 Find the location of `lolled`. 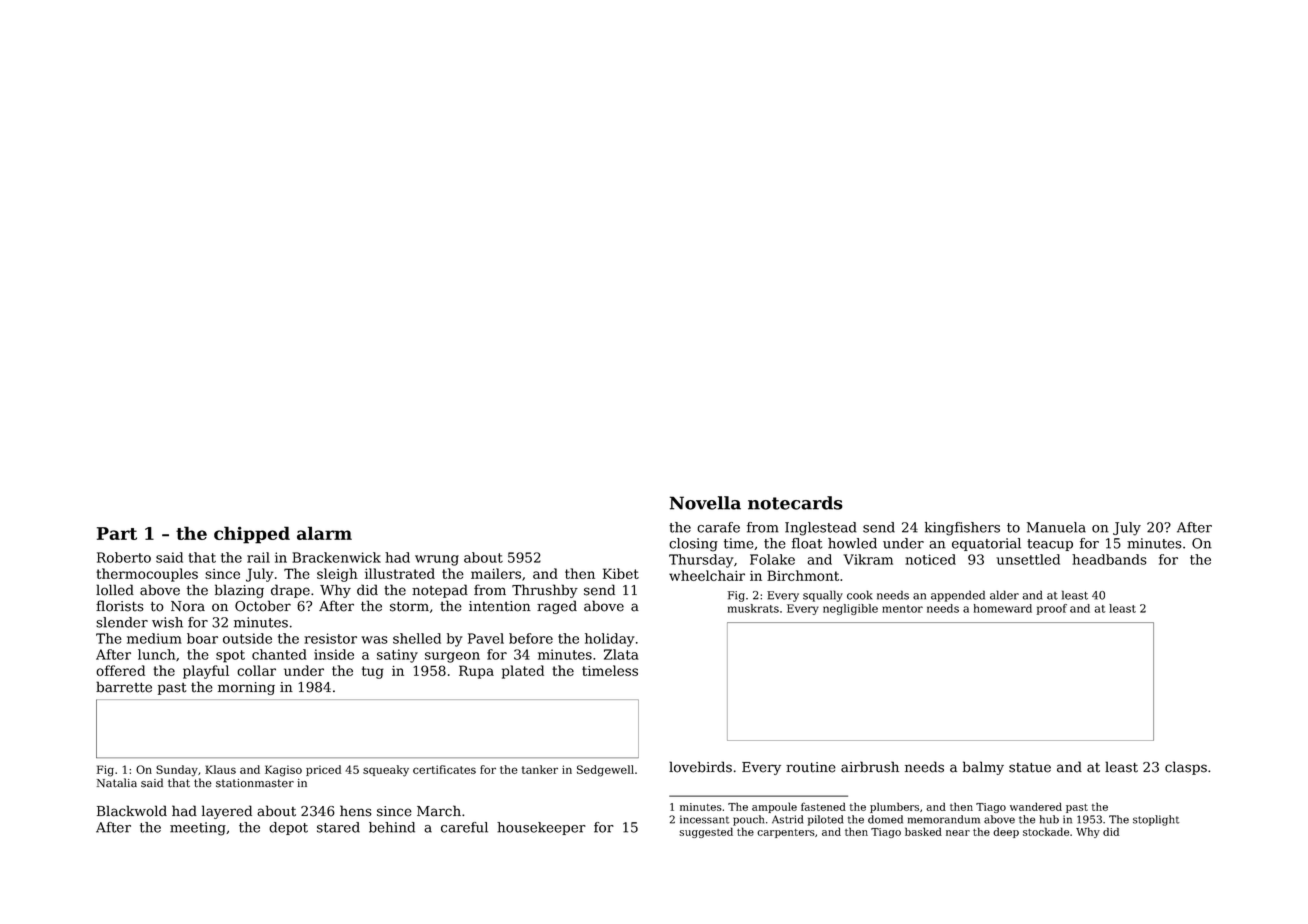

lolled is located at coordinates (115, 590).
